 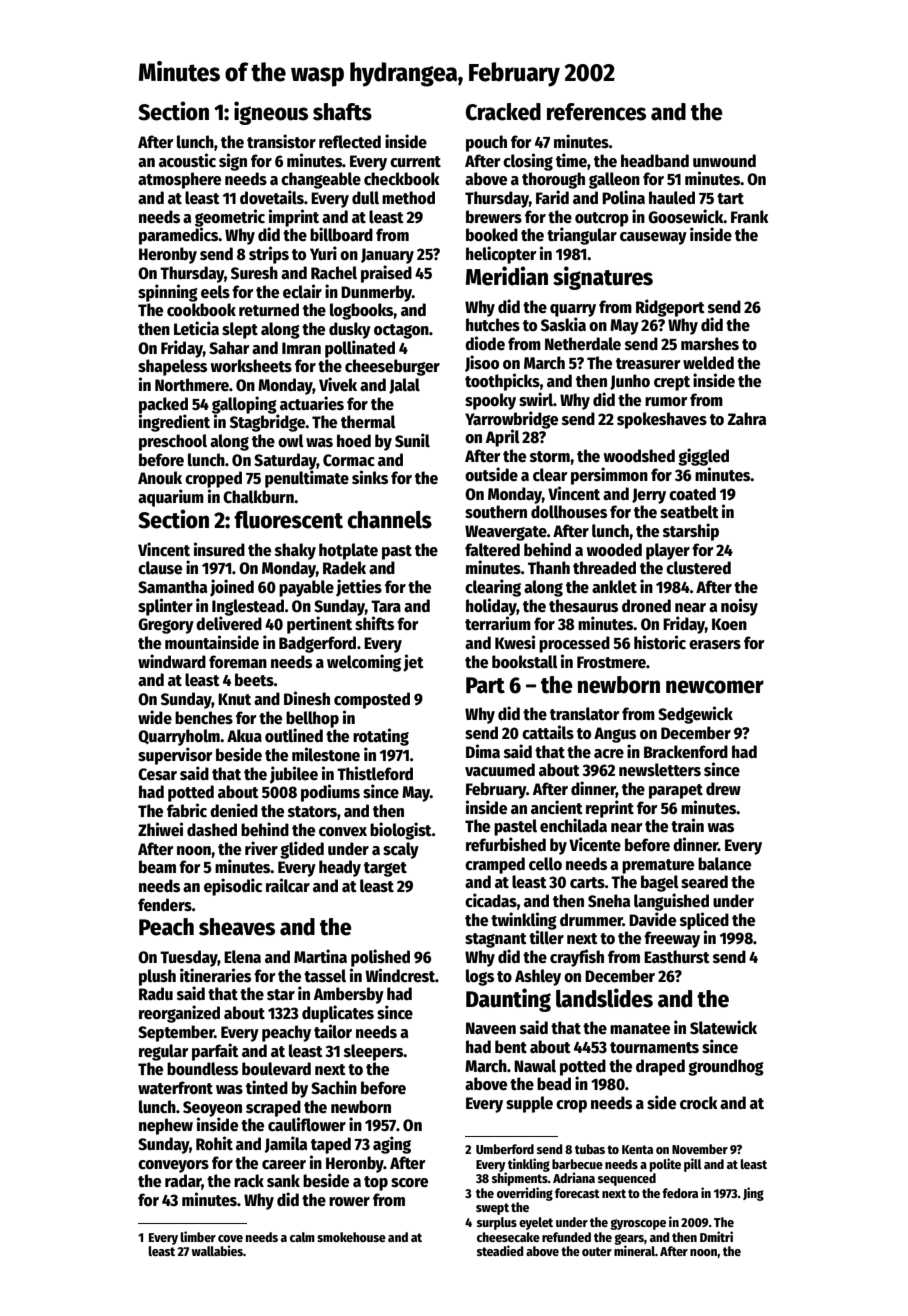 I want to click on causeway, so click(x=653, y=238).
